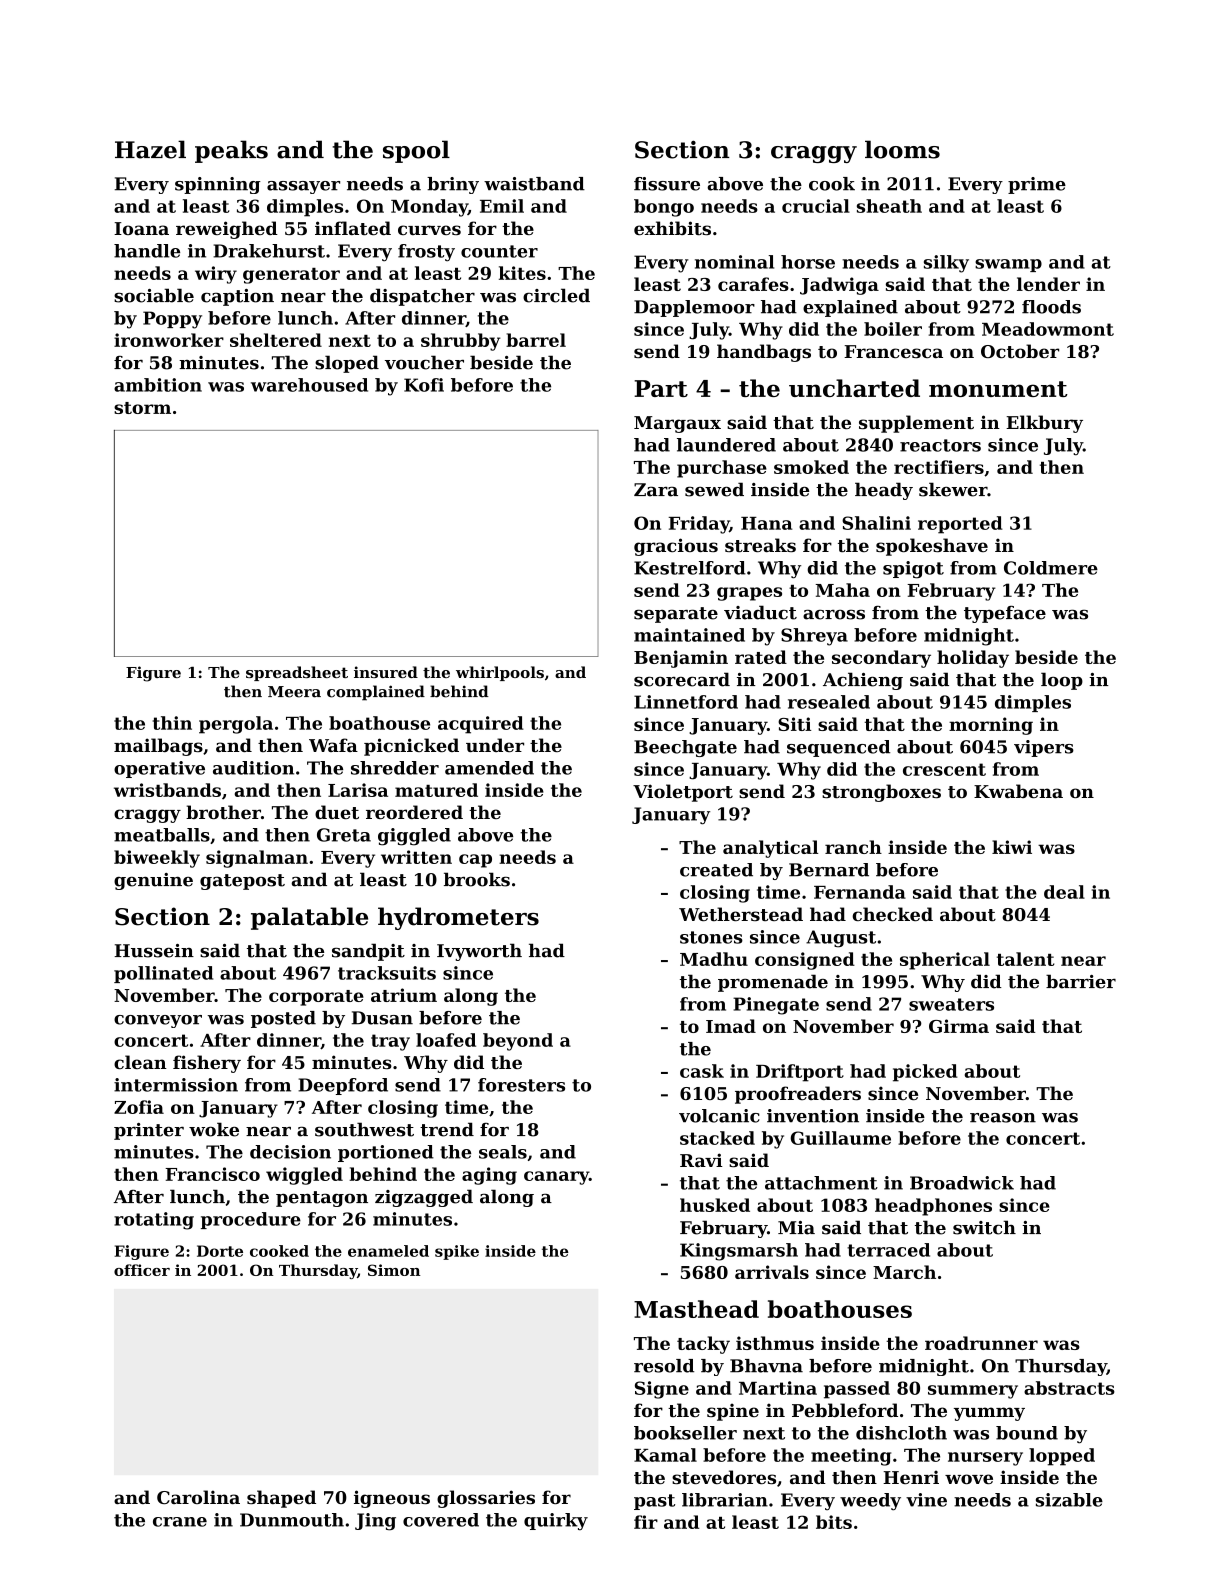  I want to click on Simon, so click(394, 1270).
